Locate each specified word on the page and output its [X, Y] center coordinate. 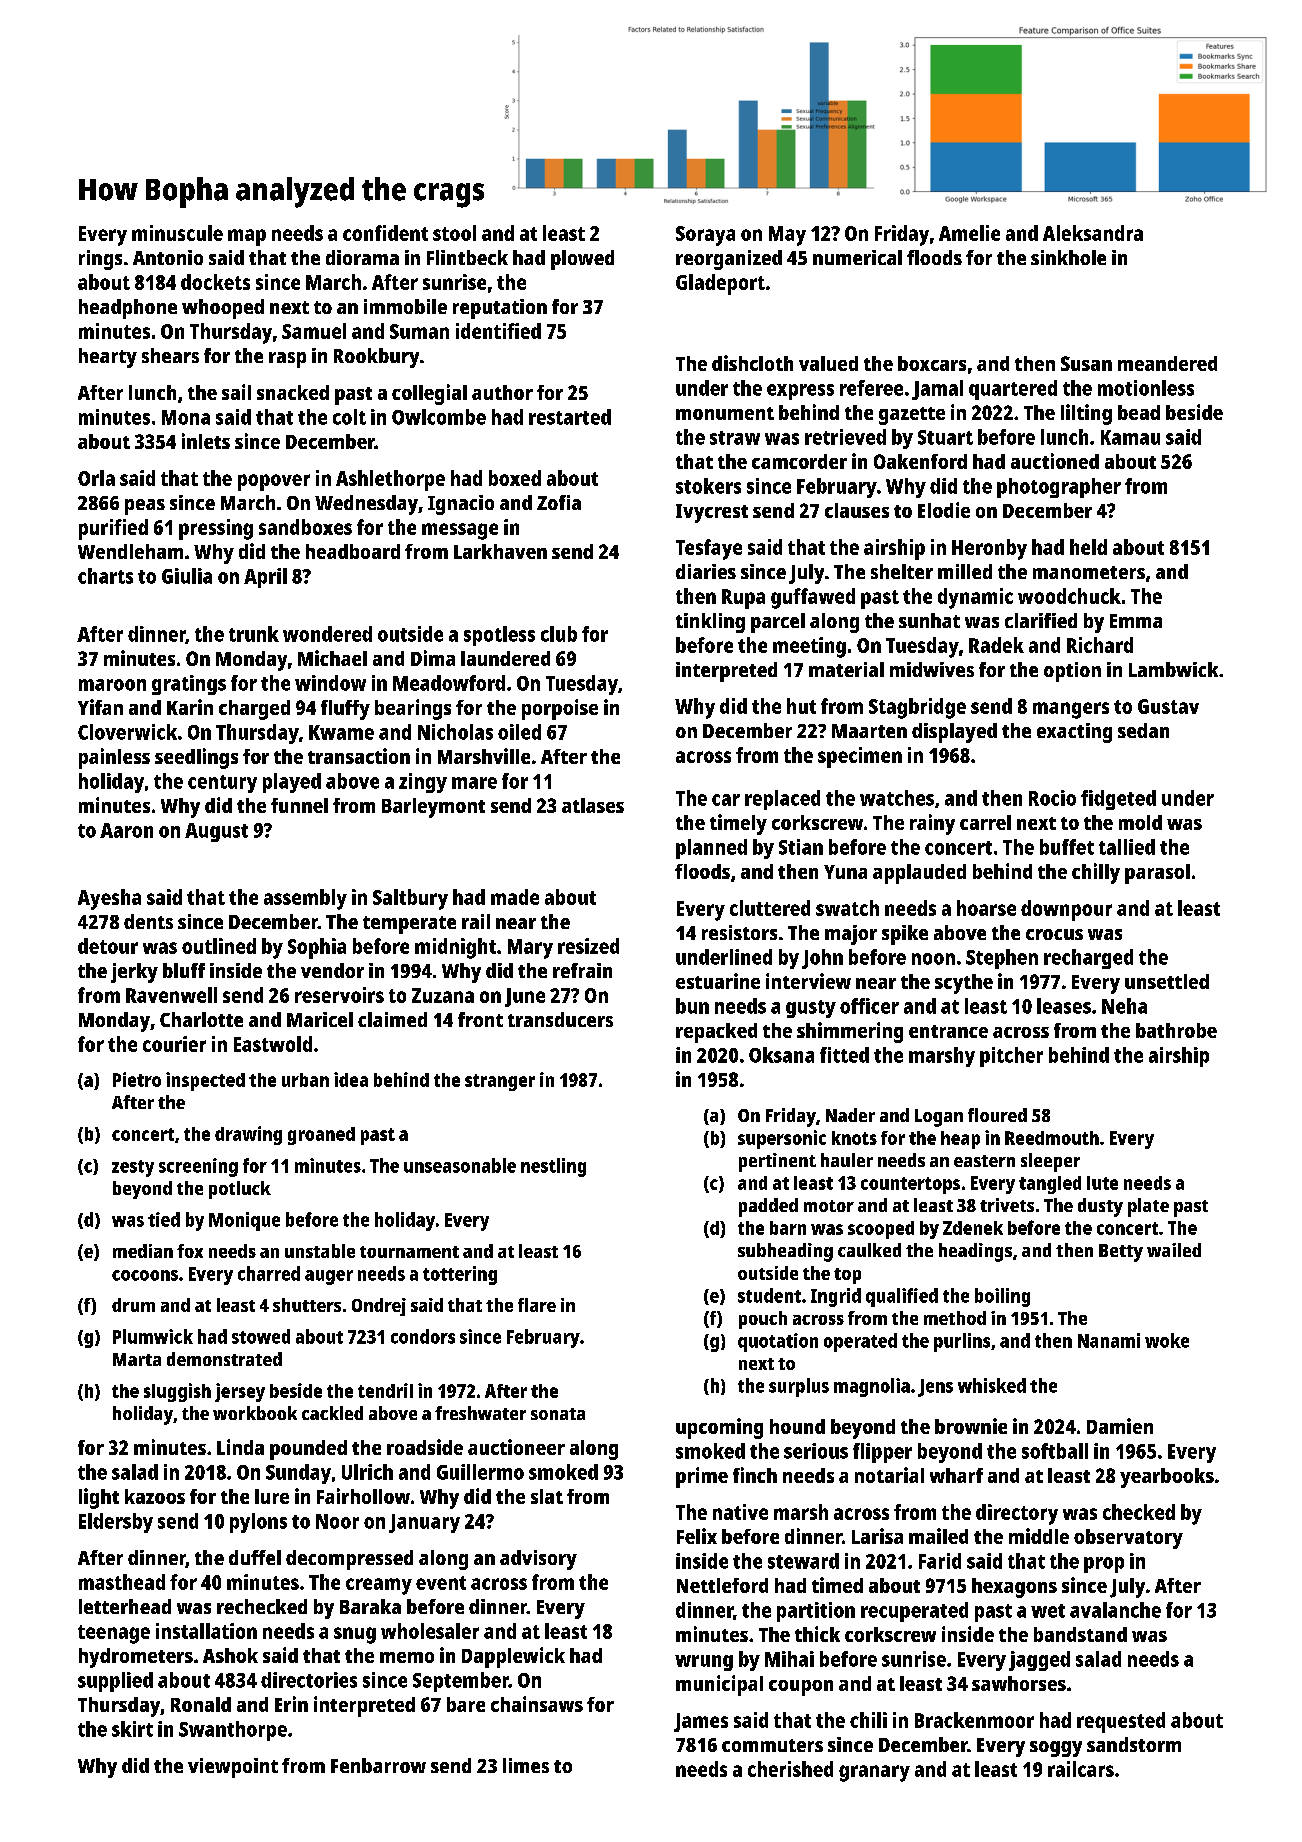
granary [874, 1773]
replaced [782, 800]
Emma [1136, 621]
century [222, 784]
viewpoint [233, 1768]
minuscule [177, 233]
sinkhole [1068, 257]
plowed [582, 260]
